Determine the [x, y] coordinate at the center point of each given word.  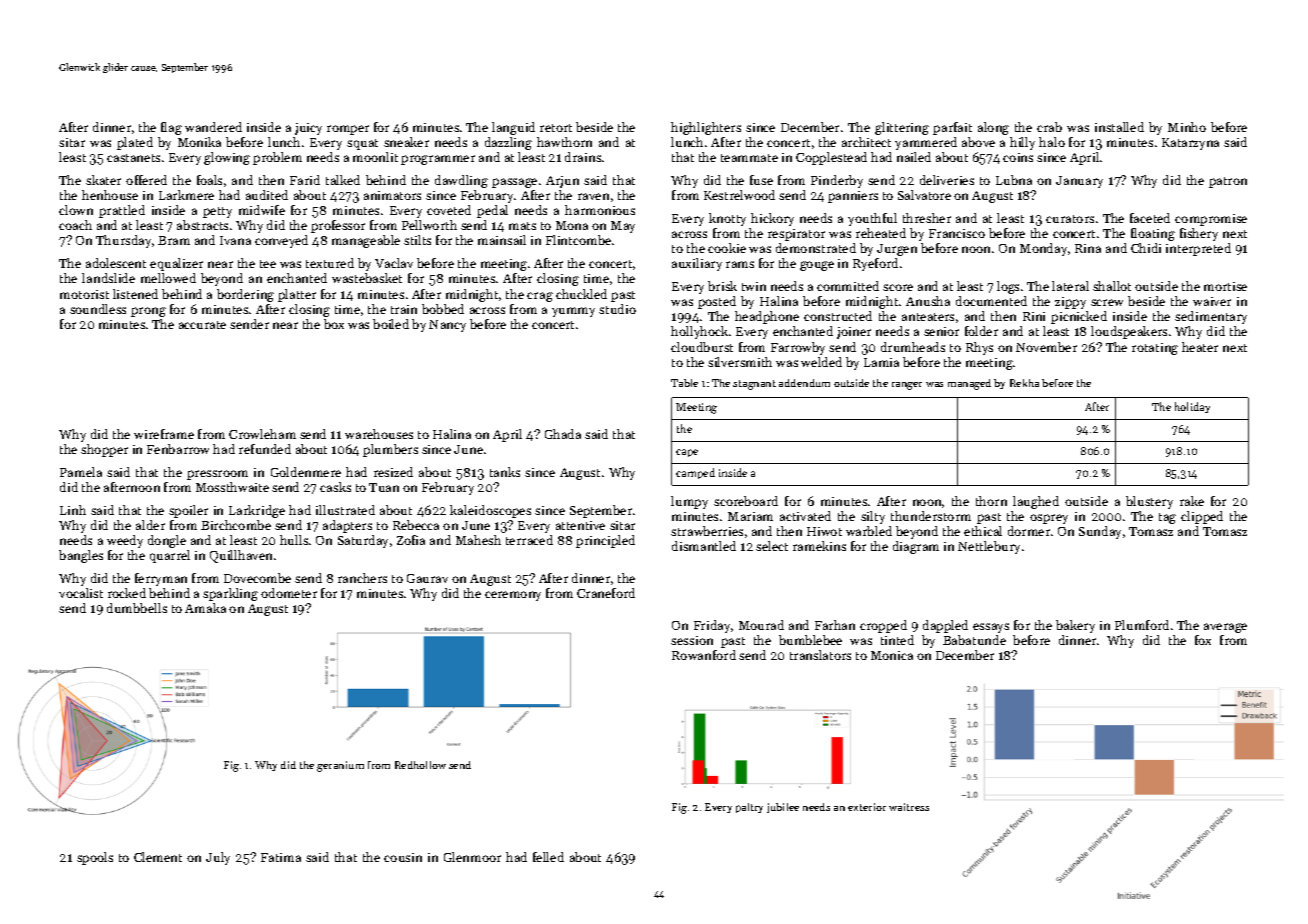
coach [75, 225]
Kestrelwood [739, 195]
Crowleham [262, 434]
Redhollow [420, 765]
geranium [340, 766]
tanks [505, 472]
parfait [952, 128]
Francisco [957, 233]
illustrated [345, 510]
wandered [213, 127]
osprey [1049, 519]
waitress [909, 807]
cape [687, 453]
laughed [1036, 502]
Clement [158, 857]
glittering [902, 128]
